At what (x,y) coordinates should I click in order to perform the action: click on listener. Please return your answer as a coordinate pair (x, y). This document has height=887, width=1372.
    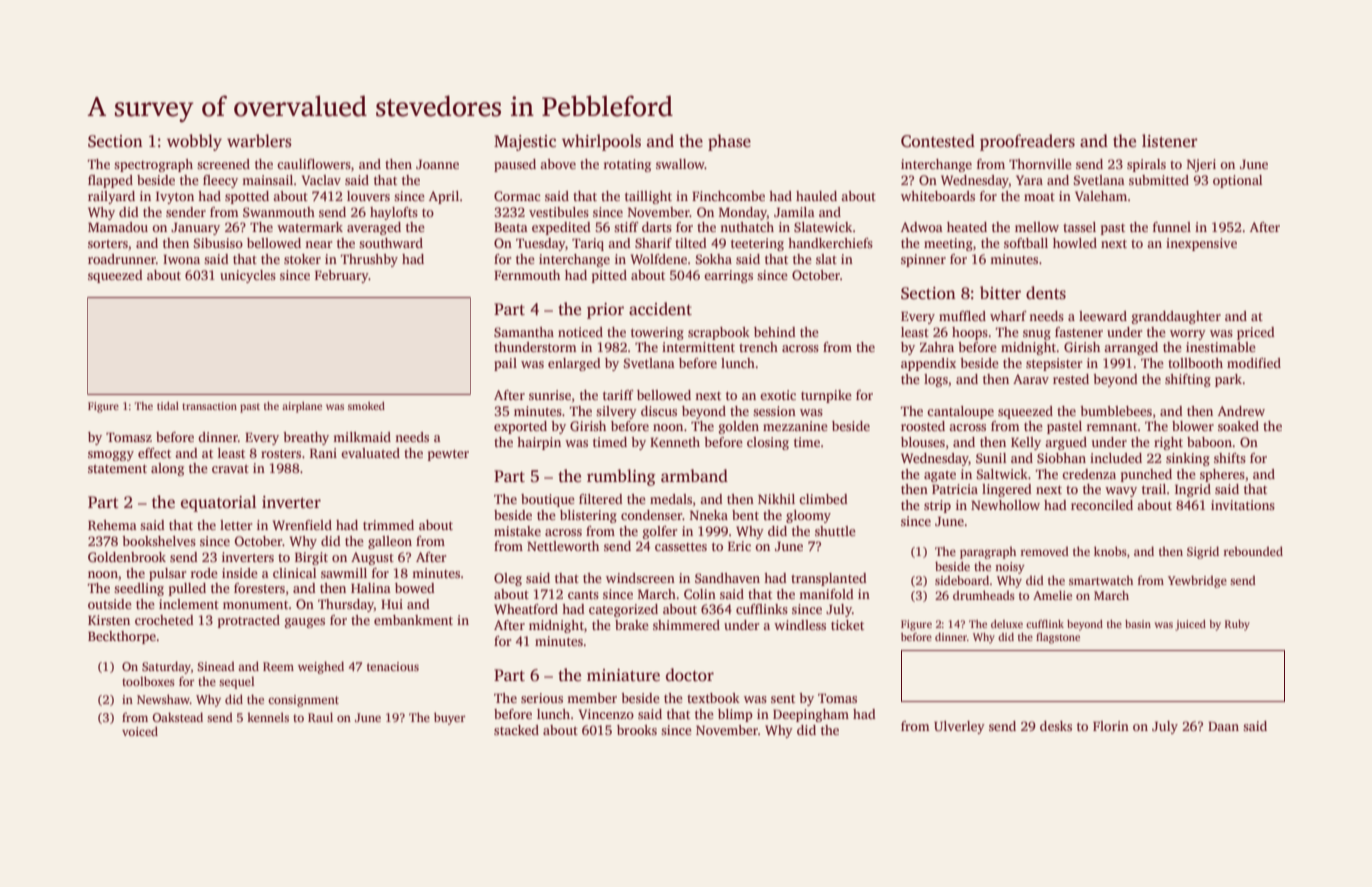
    Looking at the image, I should click on (1170, 141).
